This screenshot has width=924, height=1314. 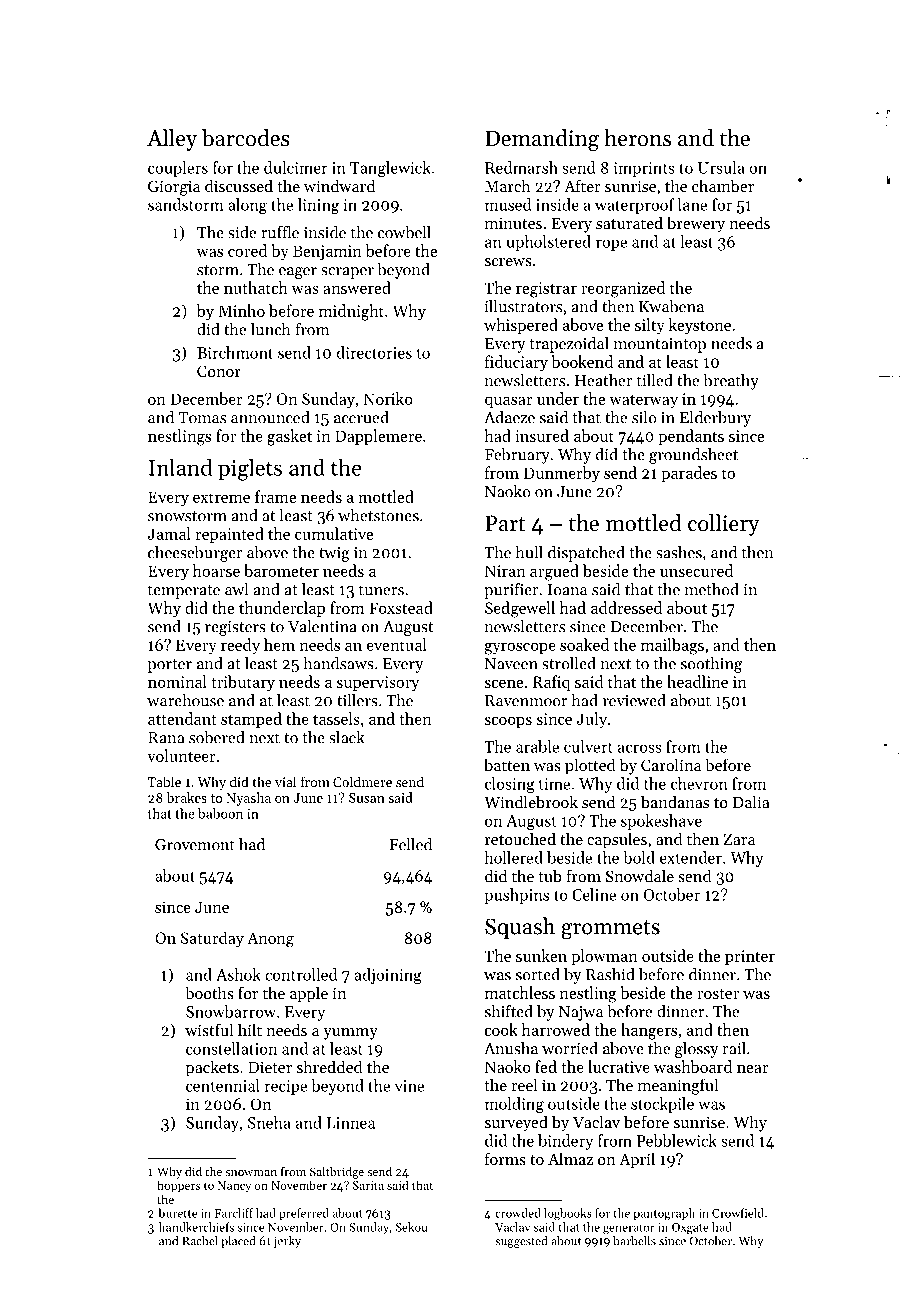 What do you see at coordinates (679, 552) in the screenshot?
I see `sashes` at bounding box center [679, 552].
